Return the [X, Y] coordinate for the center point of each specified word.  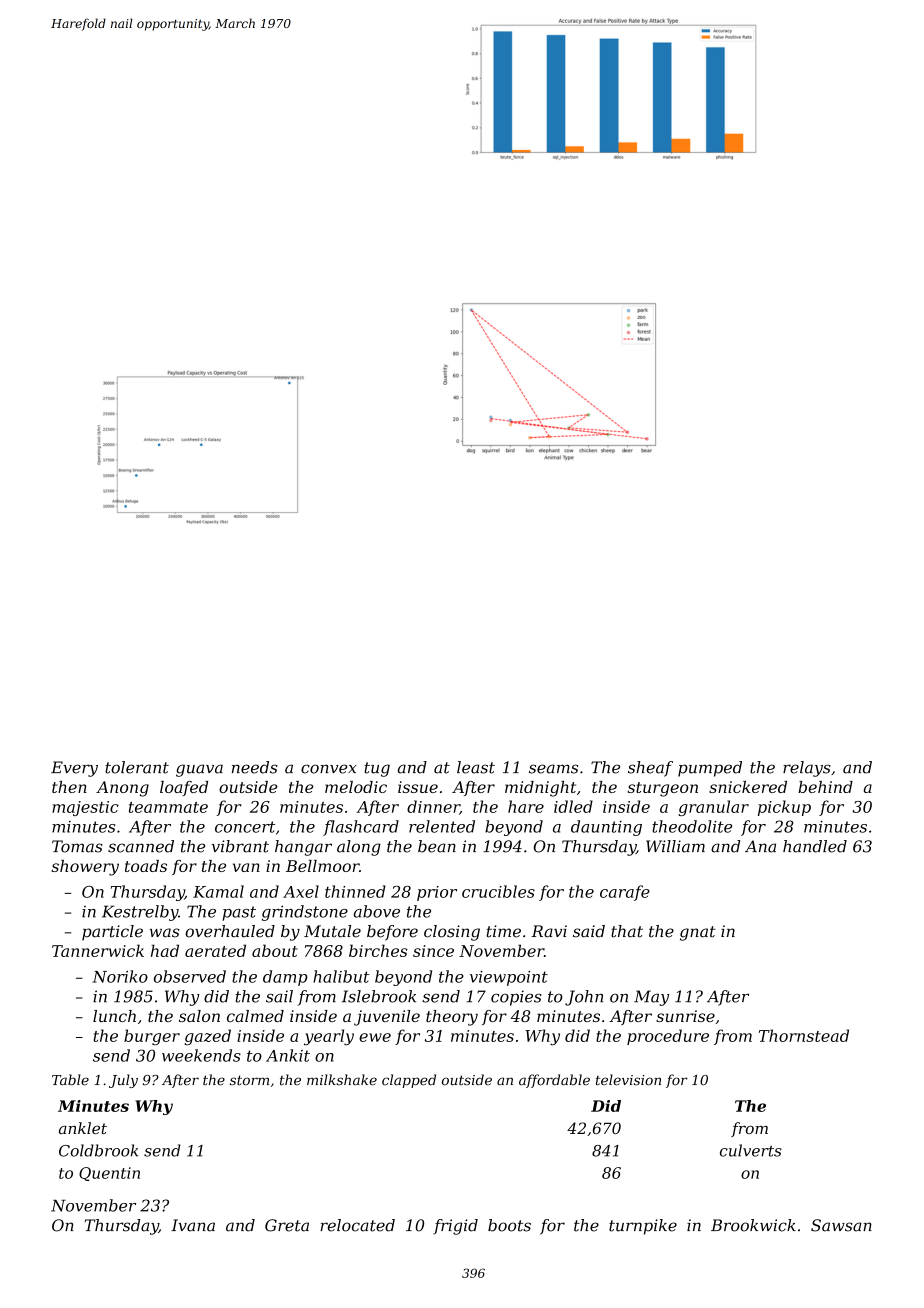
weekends [201, 1055]
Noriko [120, 976]
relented [442, 826]
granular [713, 808]
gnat [698, 933]
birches [378, 950]
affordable [554, 1081]
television [628, 1080]
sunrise [685, 1016]
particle [112, 933]
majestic [85, 808]
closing [452, 933]
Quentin [109, 1174]
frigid [455, 1227]
